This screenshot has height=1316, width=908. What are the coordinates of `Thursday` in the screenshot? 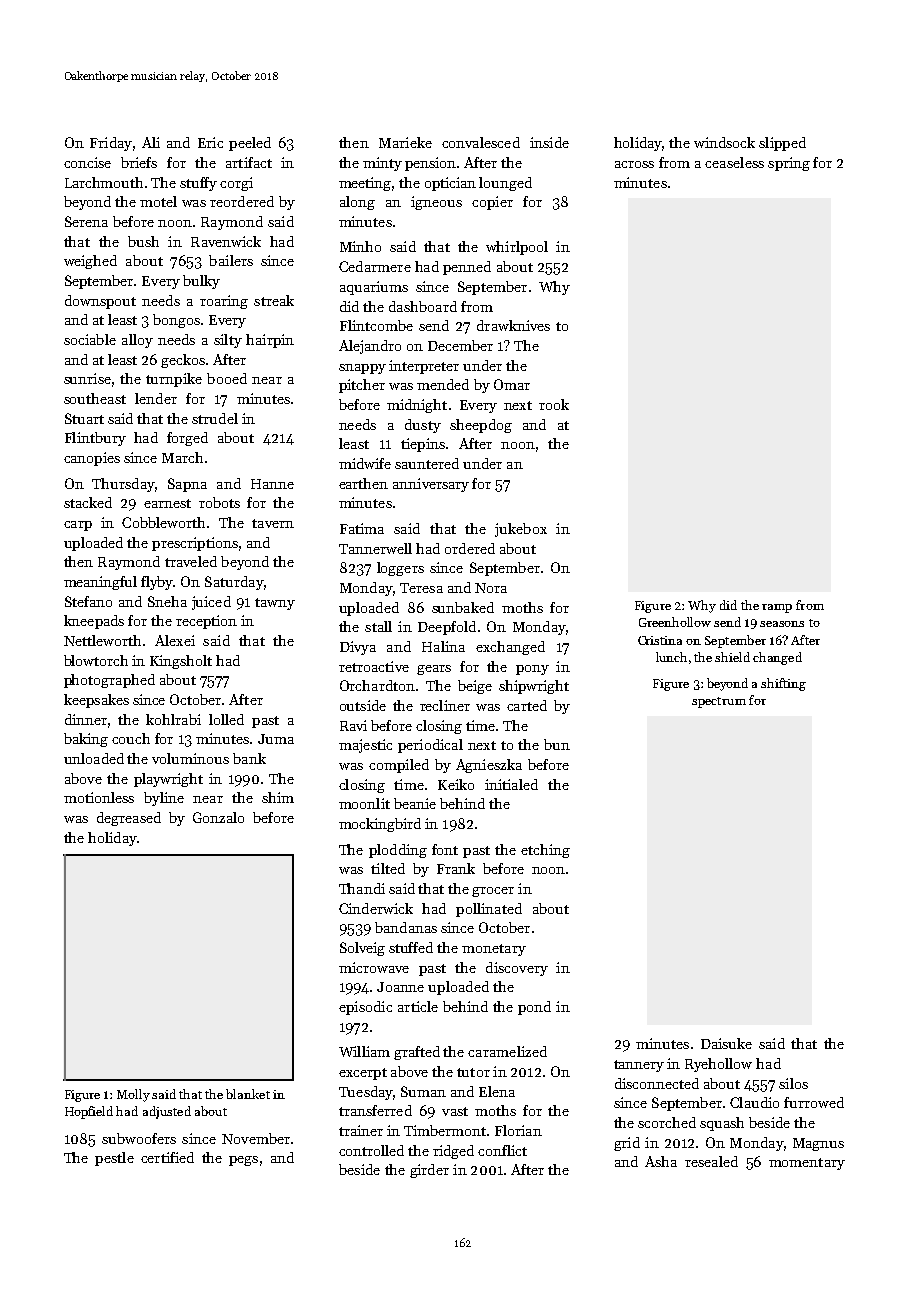 It's located at (123, 485).
